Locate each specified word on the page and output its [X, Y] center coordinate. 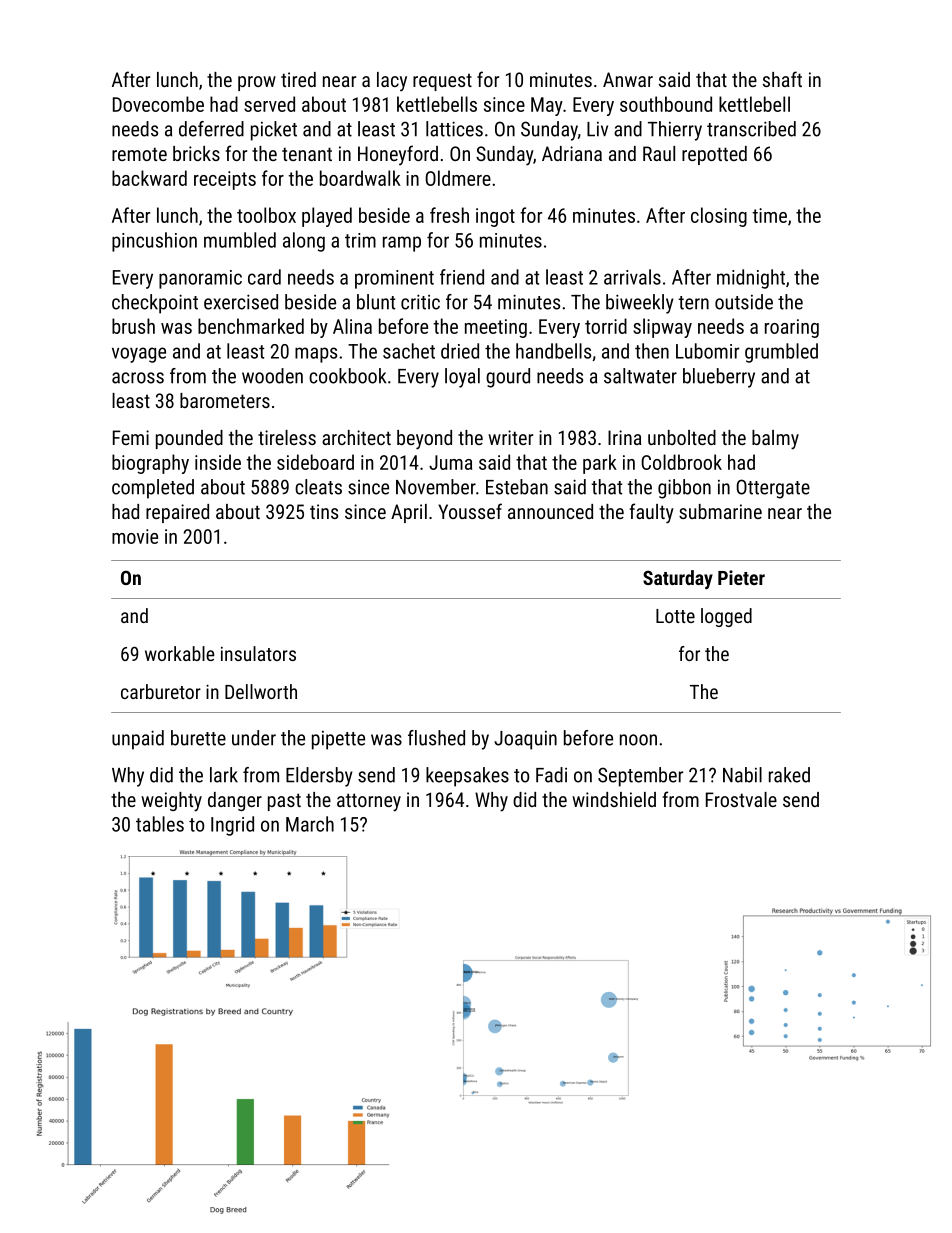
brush [133, 326]
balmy [775, 440]
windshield [614, 799]
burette [198, 738]
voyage [139, 355]
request [442, 82]
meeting [496, 328]
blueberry [719, 378]
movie [135, 536]
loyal [462, 378]
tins [324, 511]
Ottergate [773, 489]
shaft [782, 79]
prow [257, 83]
